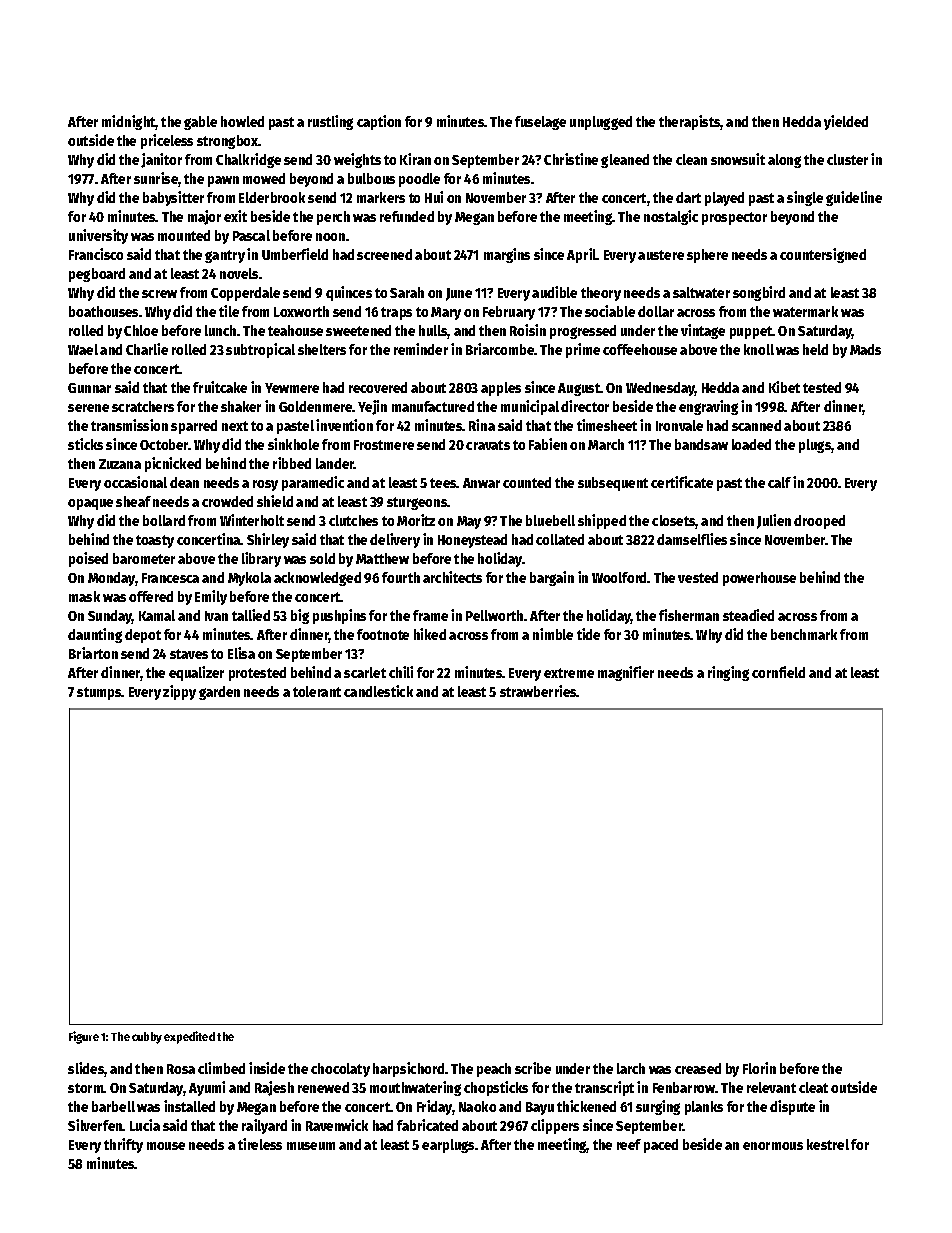  I want to click on Yejin, so click(372, 407).
